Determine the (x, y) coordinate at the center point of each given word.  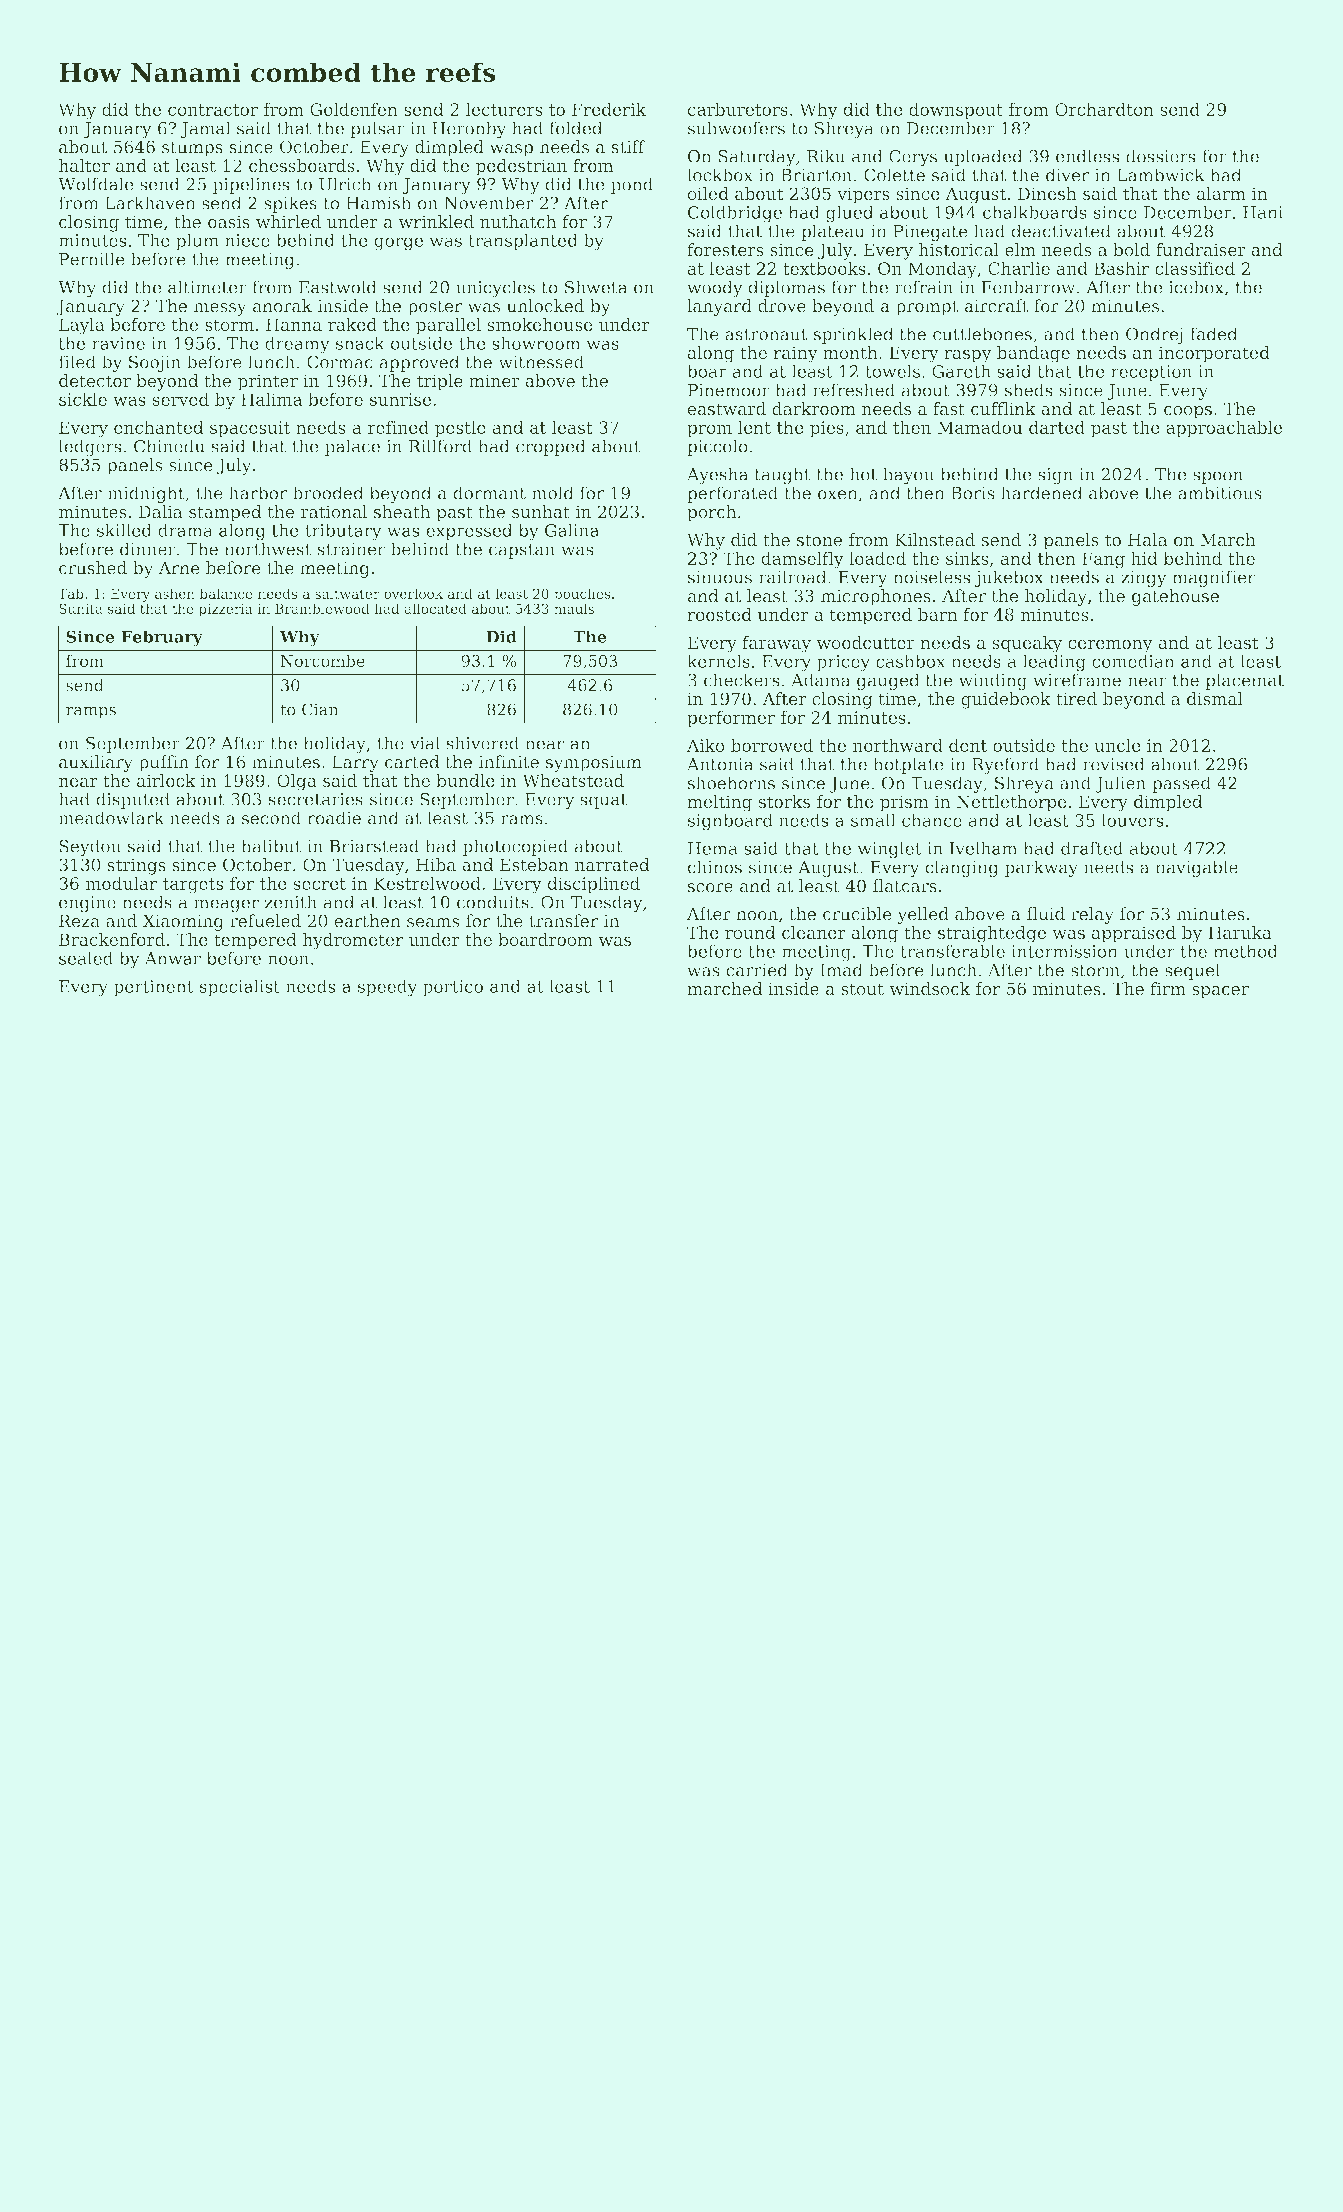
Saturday (757, 158)
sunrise (400, 399)
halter (84, 165)
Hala (1148, 539)
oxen (838, 495)
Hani (1263, 212)
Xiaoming (183, 922)
